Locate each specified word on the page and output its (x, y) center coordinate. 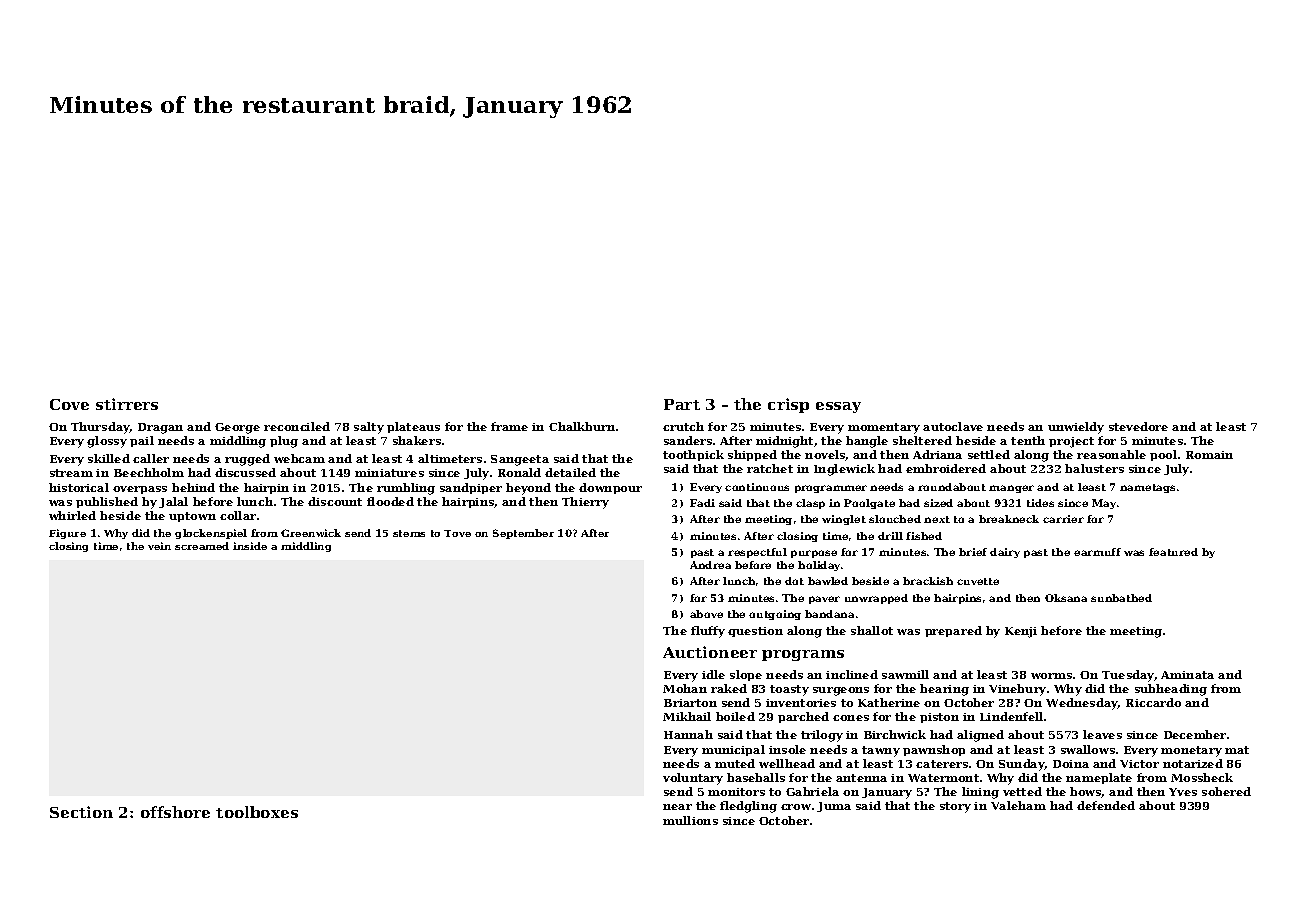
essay (838, 407)
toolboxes (257, 812)
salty (369, 428)
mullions (690, 820)
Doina (1071, 764)
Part (682, 404)
